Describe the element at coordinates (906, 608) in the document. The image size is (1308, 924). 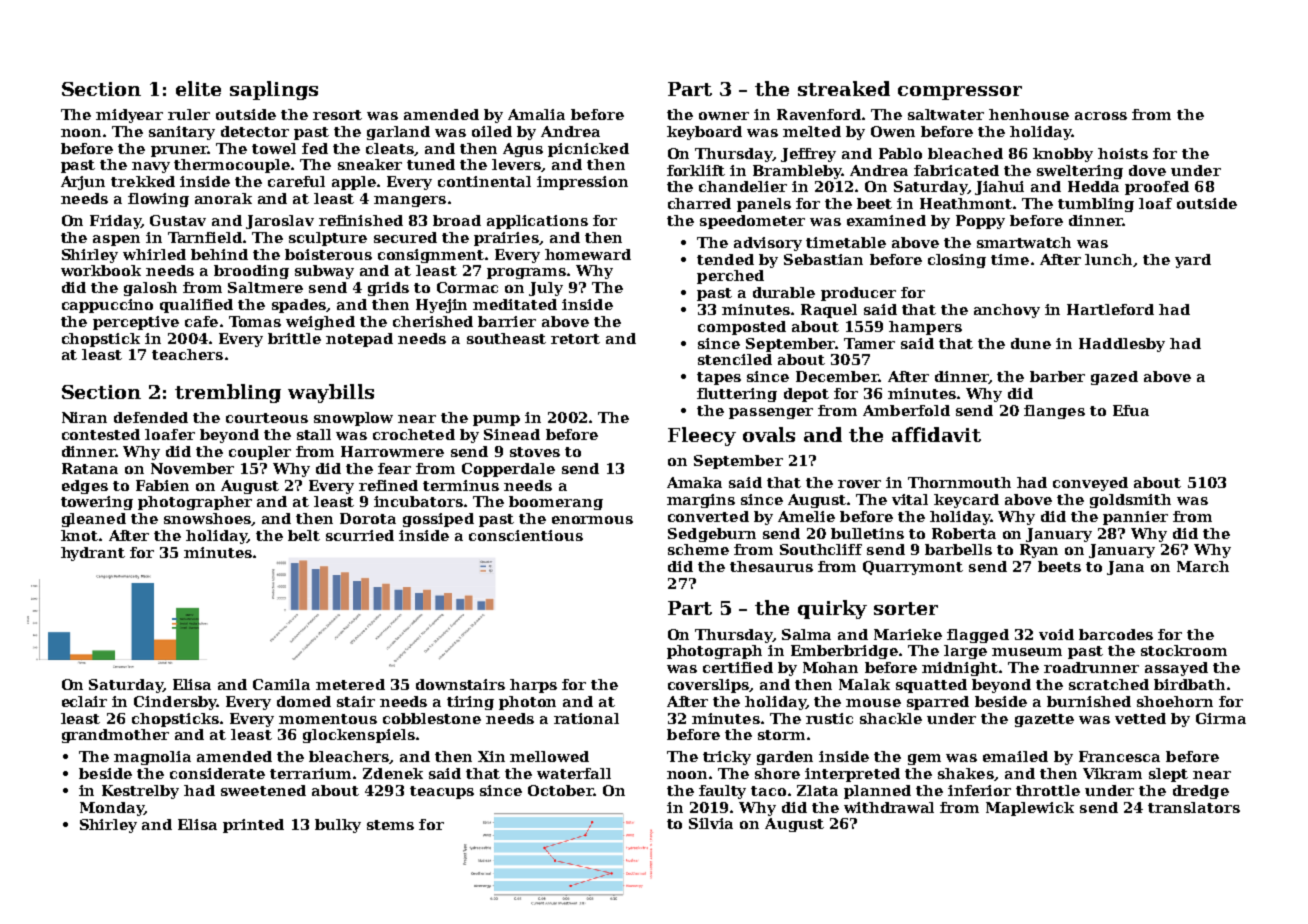
I see `sorter` at that location.
